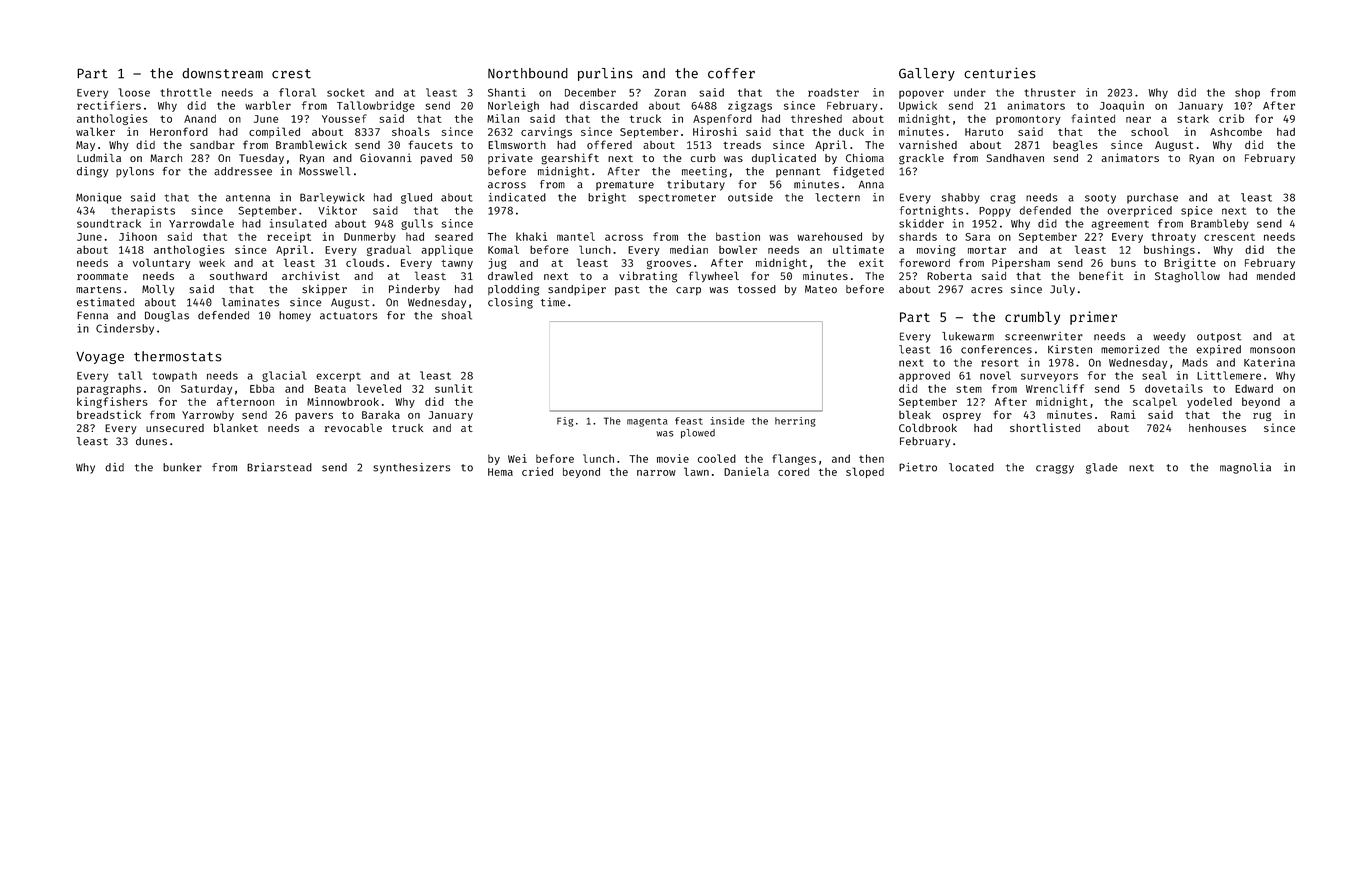  I want to click on Elmsworth, so click(517, 144).
